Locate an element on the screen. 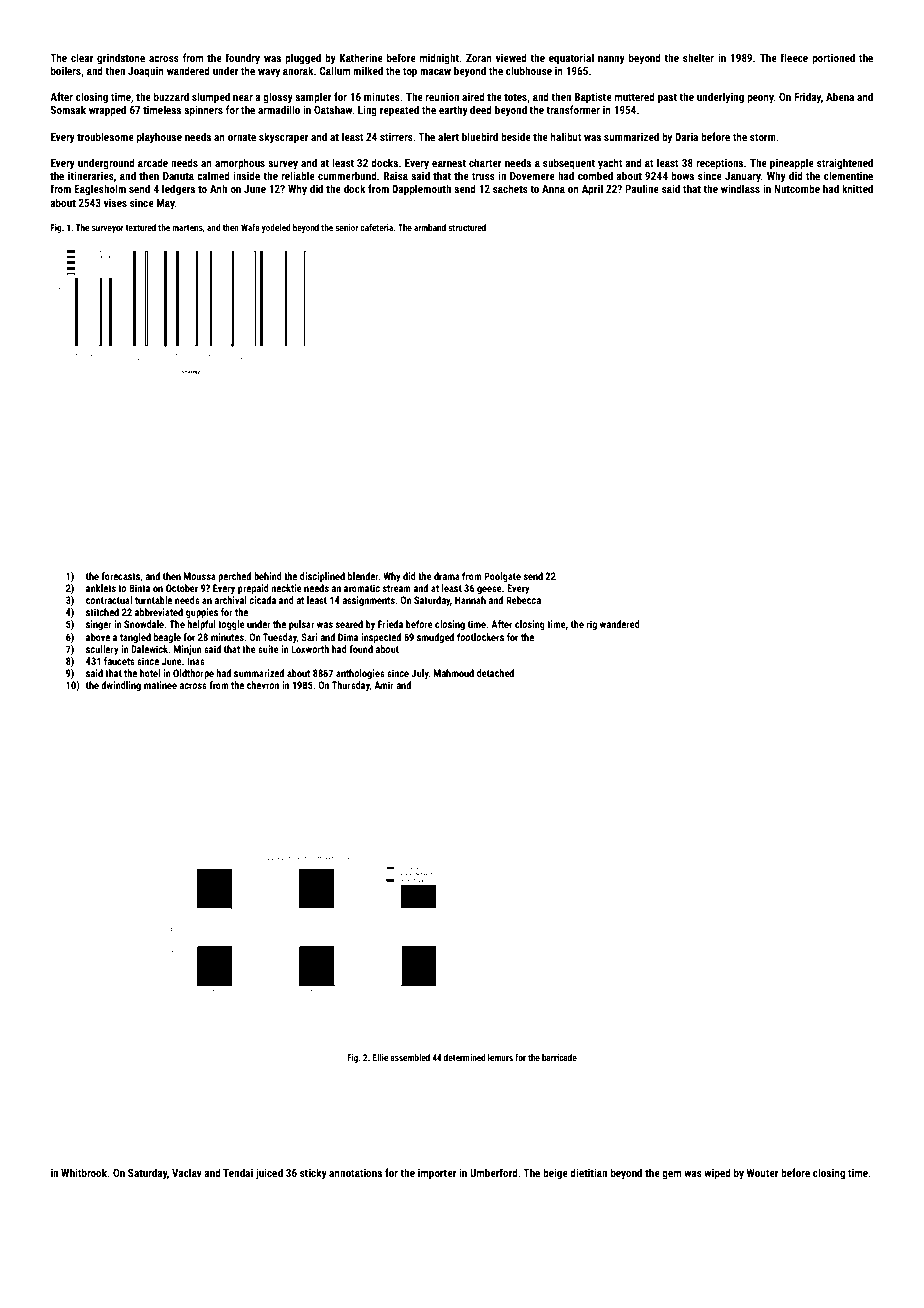 This screenshot has width=924, height=1308. Mahmoud is located at coordinates (454, 673).
